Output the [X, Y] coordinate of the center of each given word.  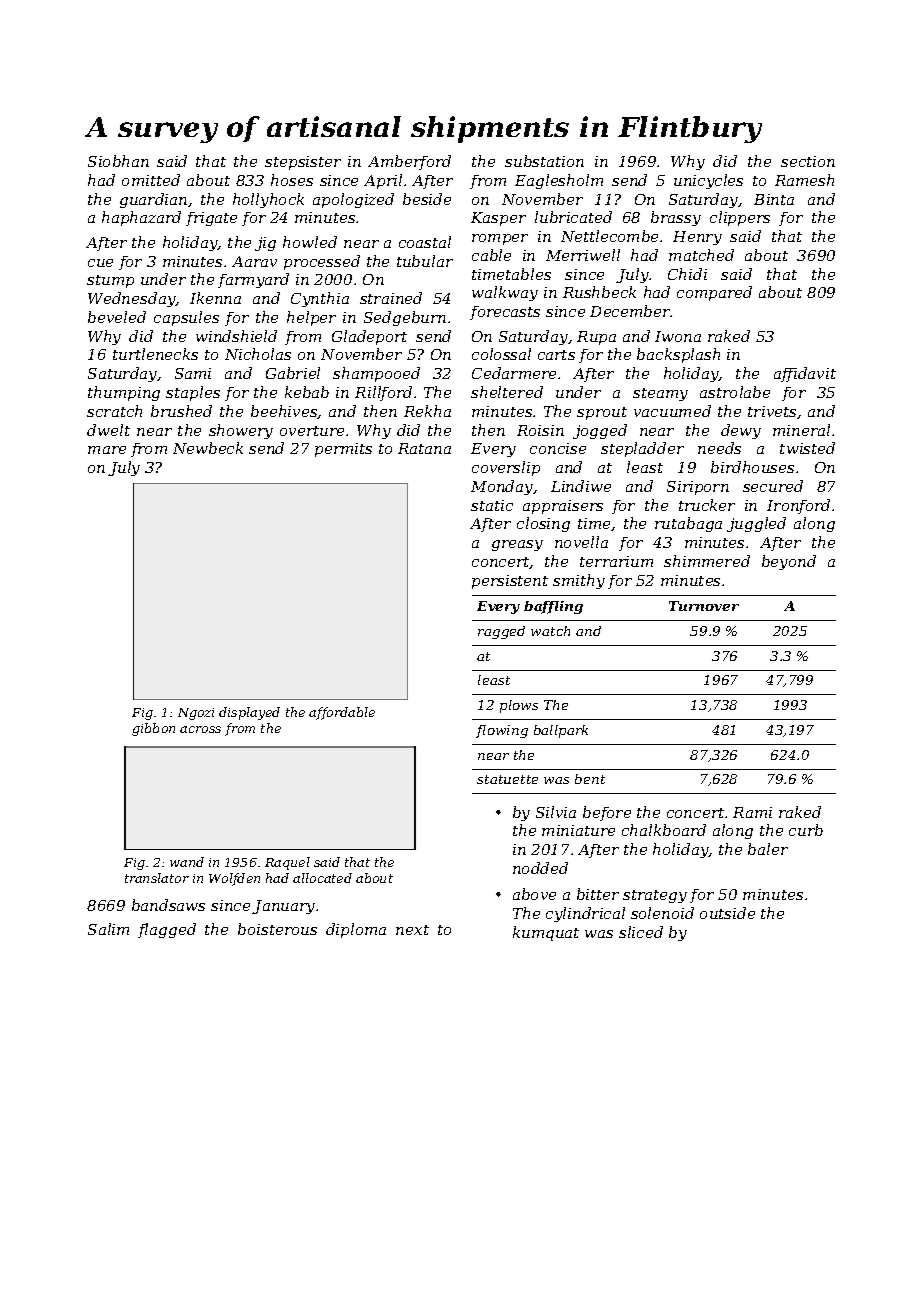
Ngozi [196, 714]
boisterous [277, 929]
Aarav [254, 261]
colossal [501, 354]
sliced [641, 932]
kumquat [546, 933]
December [630, 311]
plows [519, 706]
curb [806, 830]
